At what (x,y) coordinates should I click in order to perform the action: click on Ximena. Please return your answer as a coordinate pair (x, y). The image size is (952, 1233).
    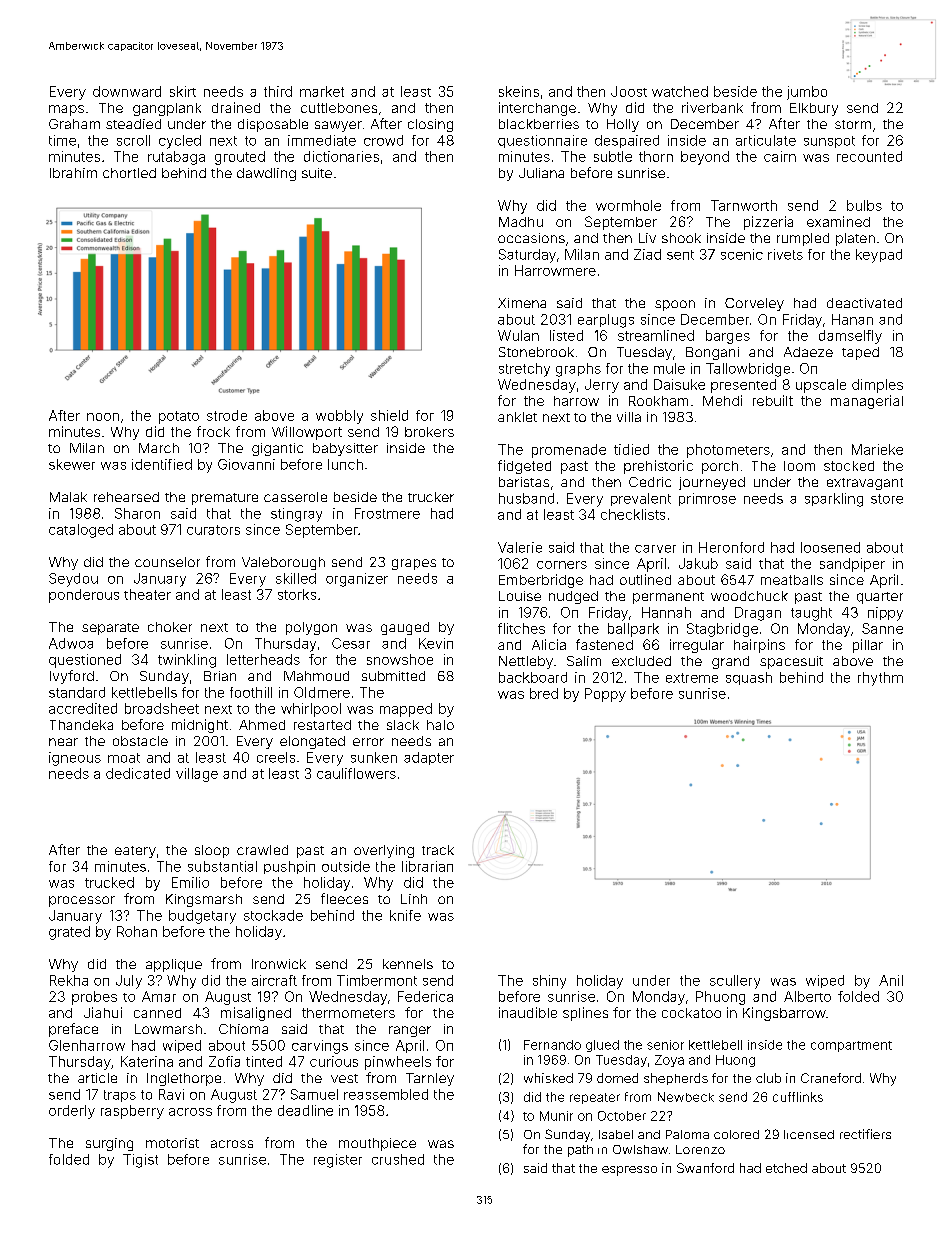
    Looking at the image, I should click on (522, 303).
